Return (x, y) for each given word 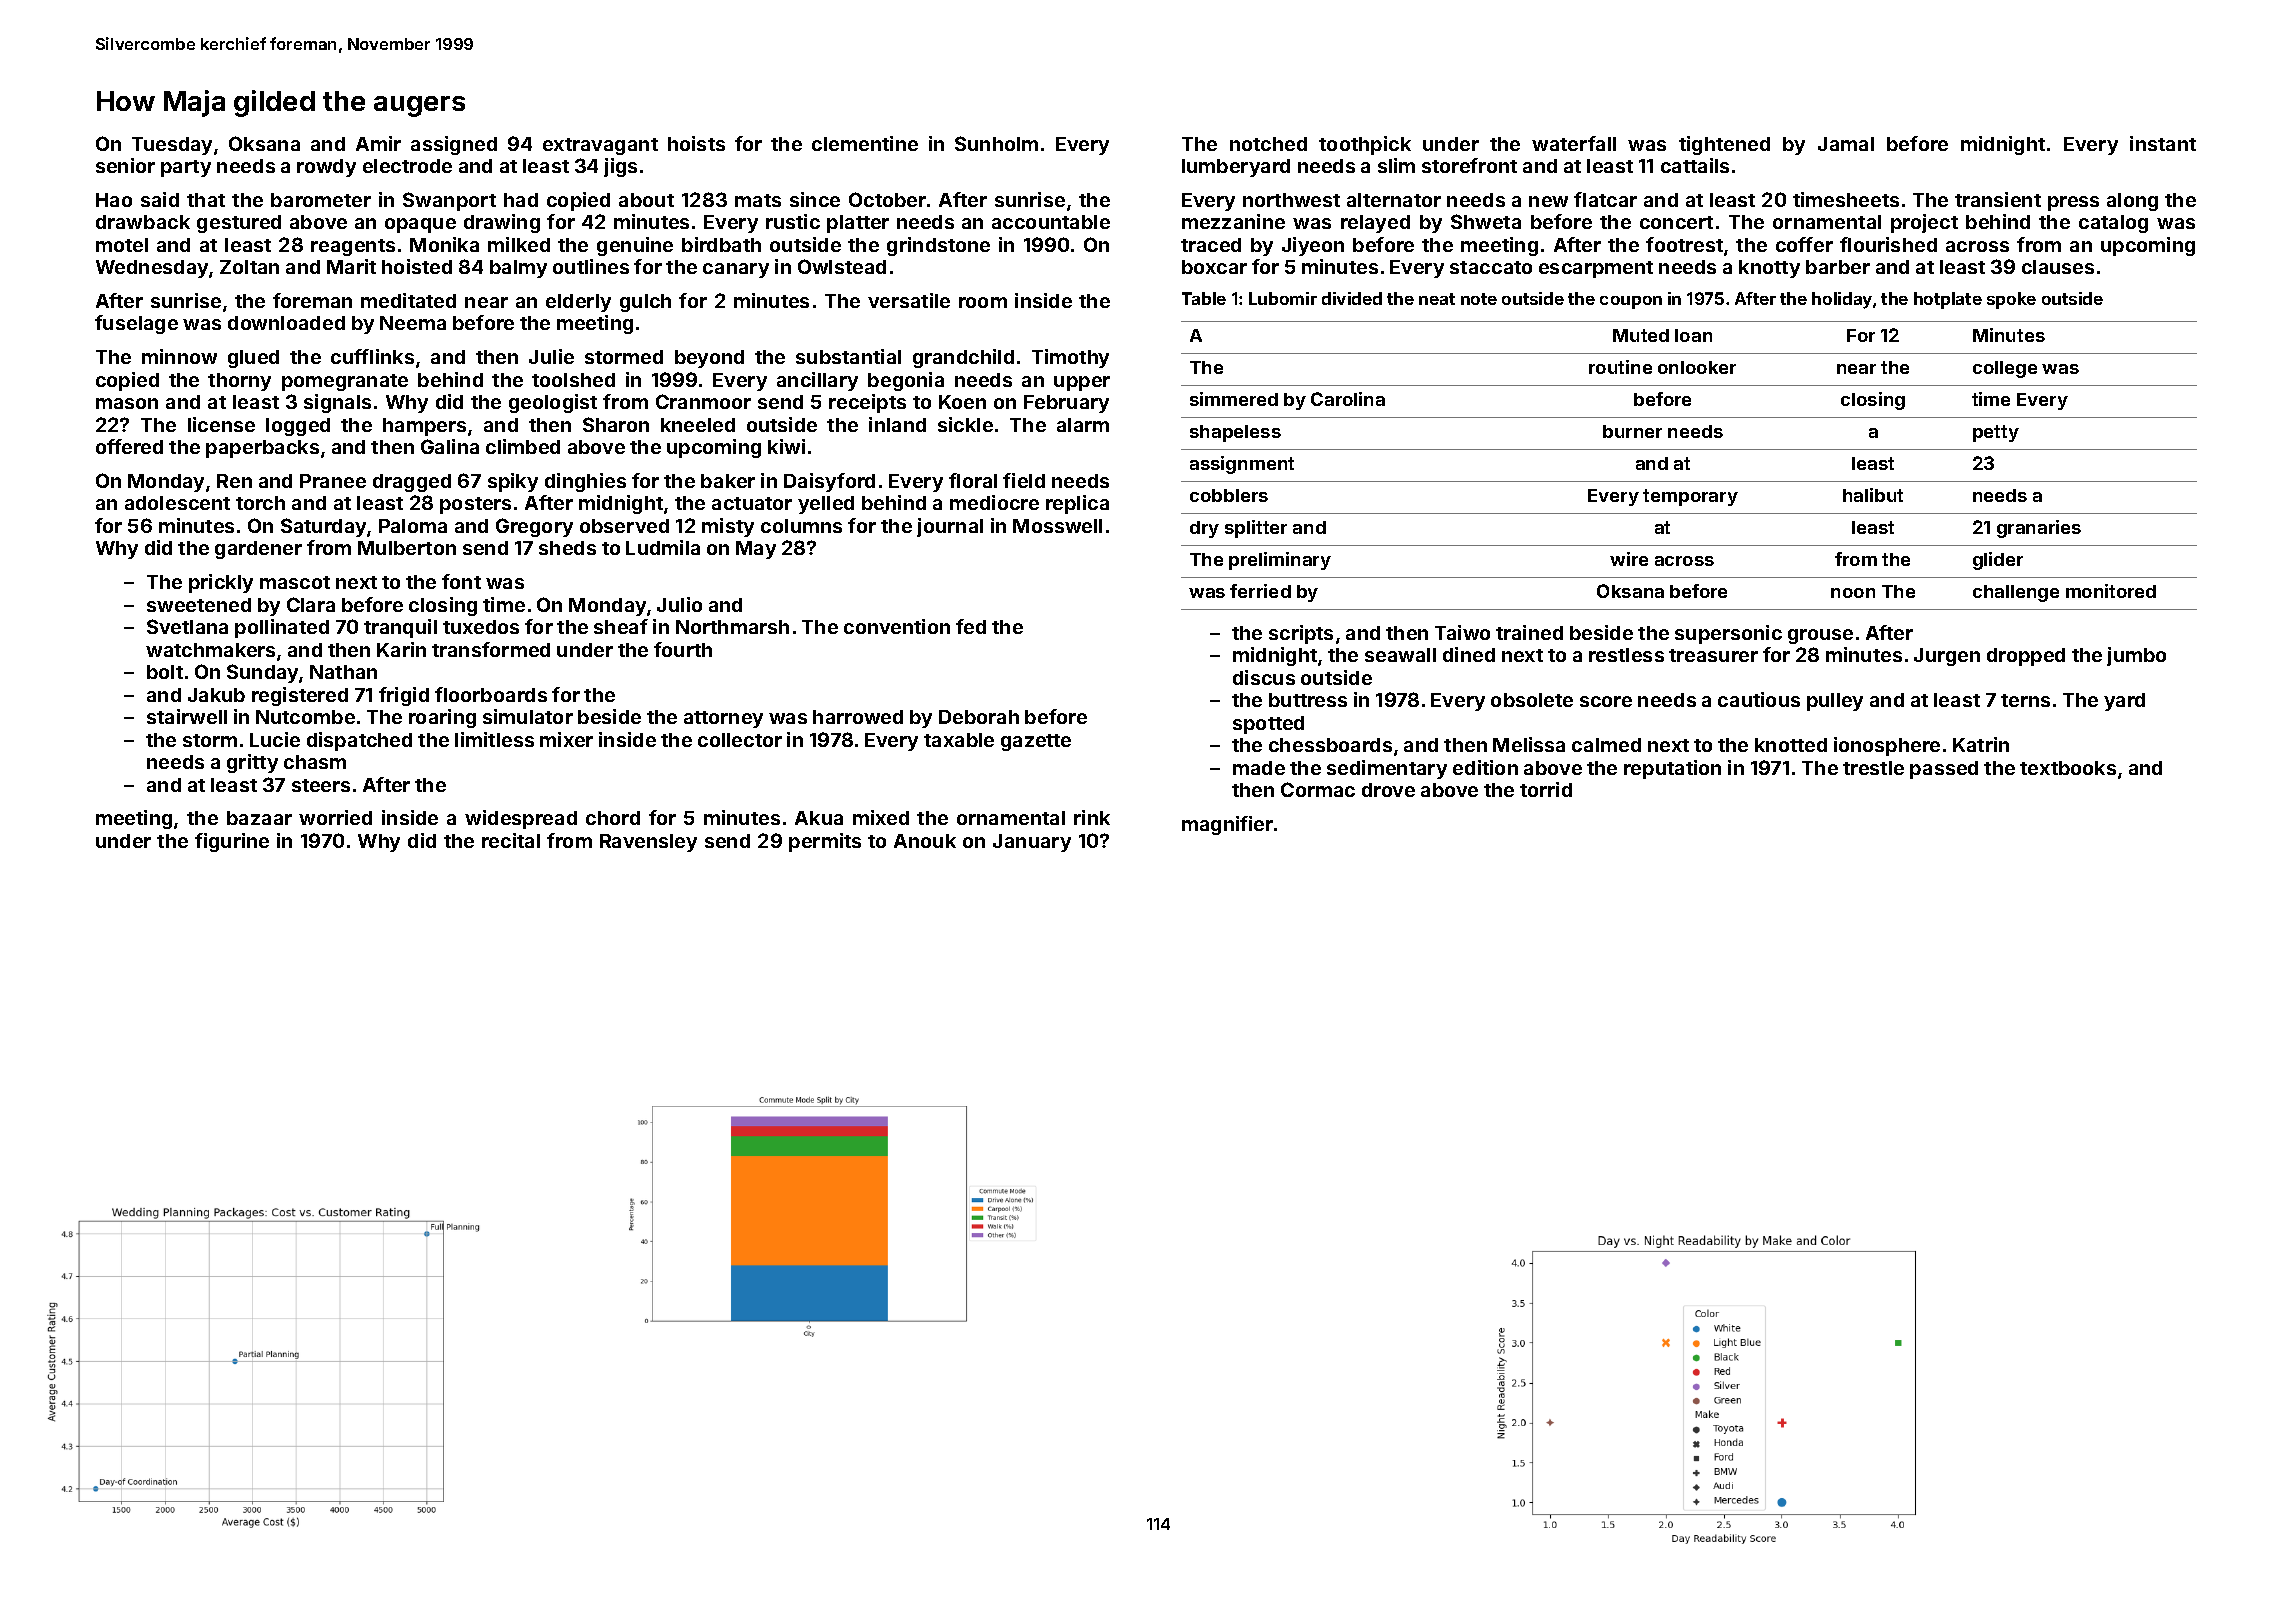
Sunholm (996, 143)
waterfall (1574, 143)
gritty (252, 763)
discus (1264, 677)
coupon (1631, 302)
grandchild (963, 358)
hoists (696, 143)
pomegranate (345, 382)
